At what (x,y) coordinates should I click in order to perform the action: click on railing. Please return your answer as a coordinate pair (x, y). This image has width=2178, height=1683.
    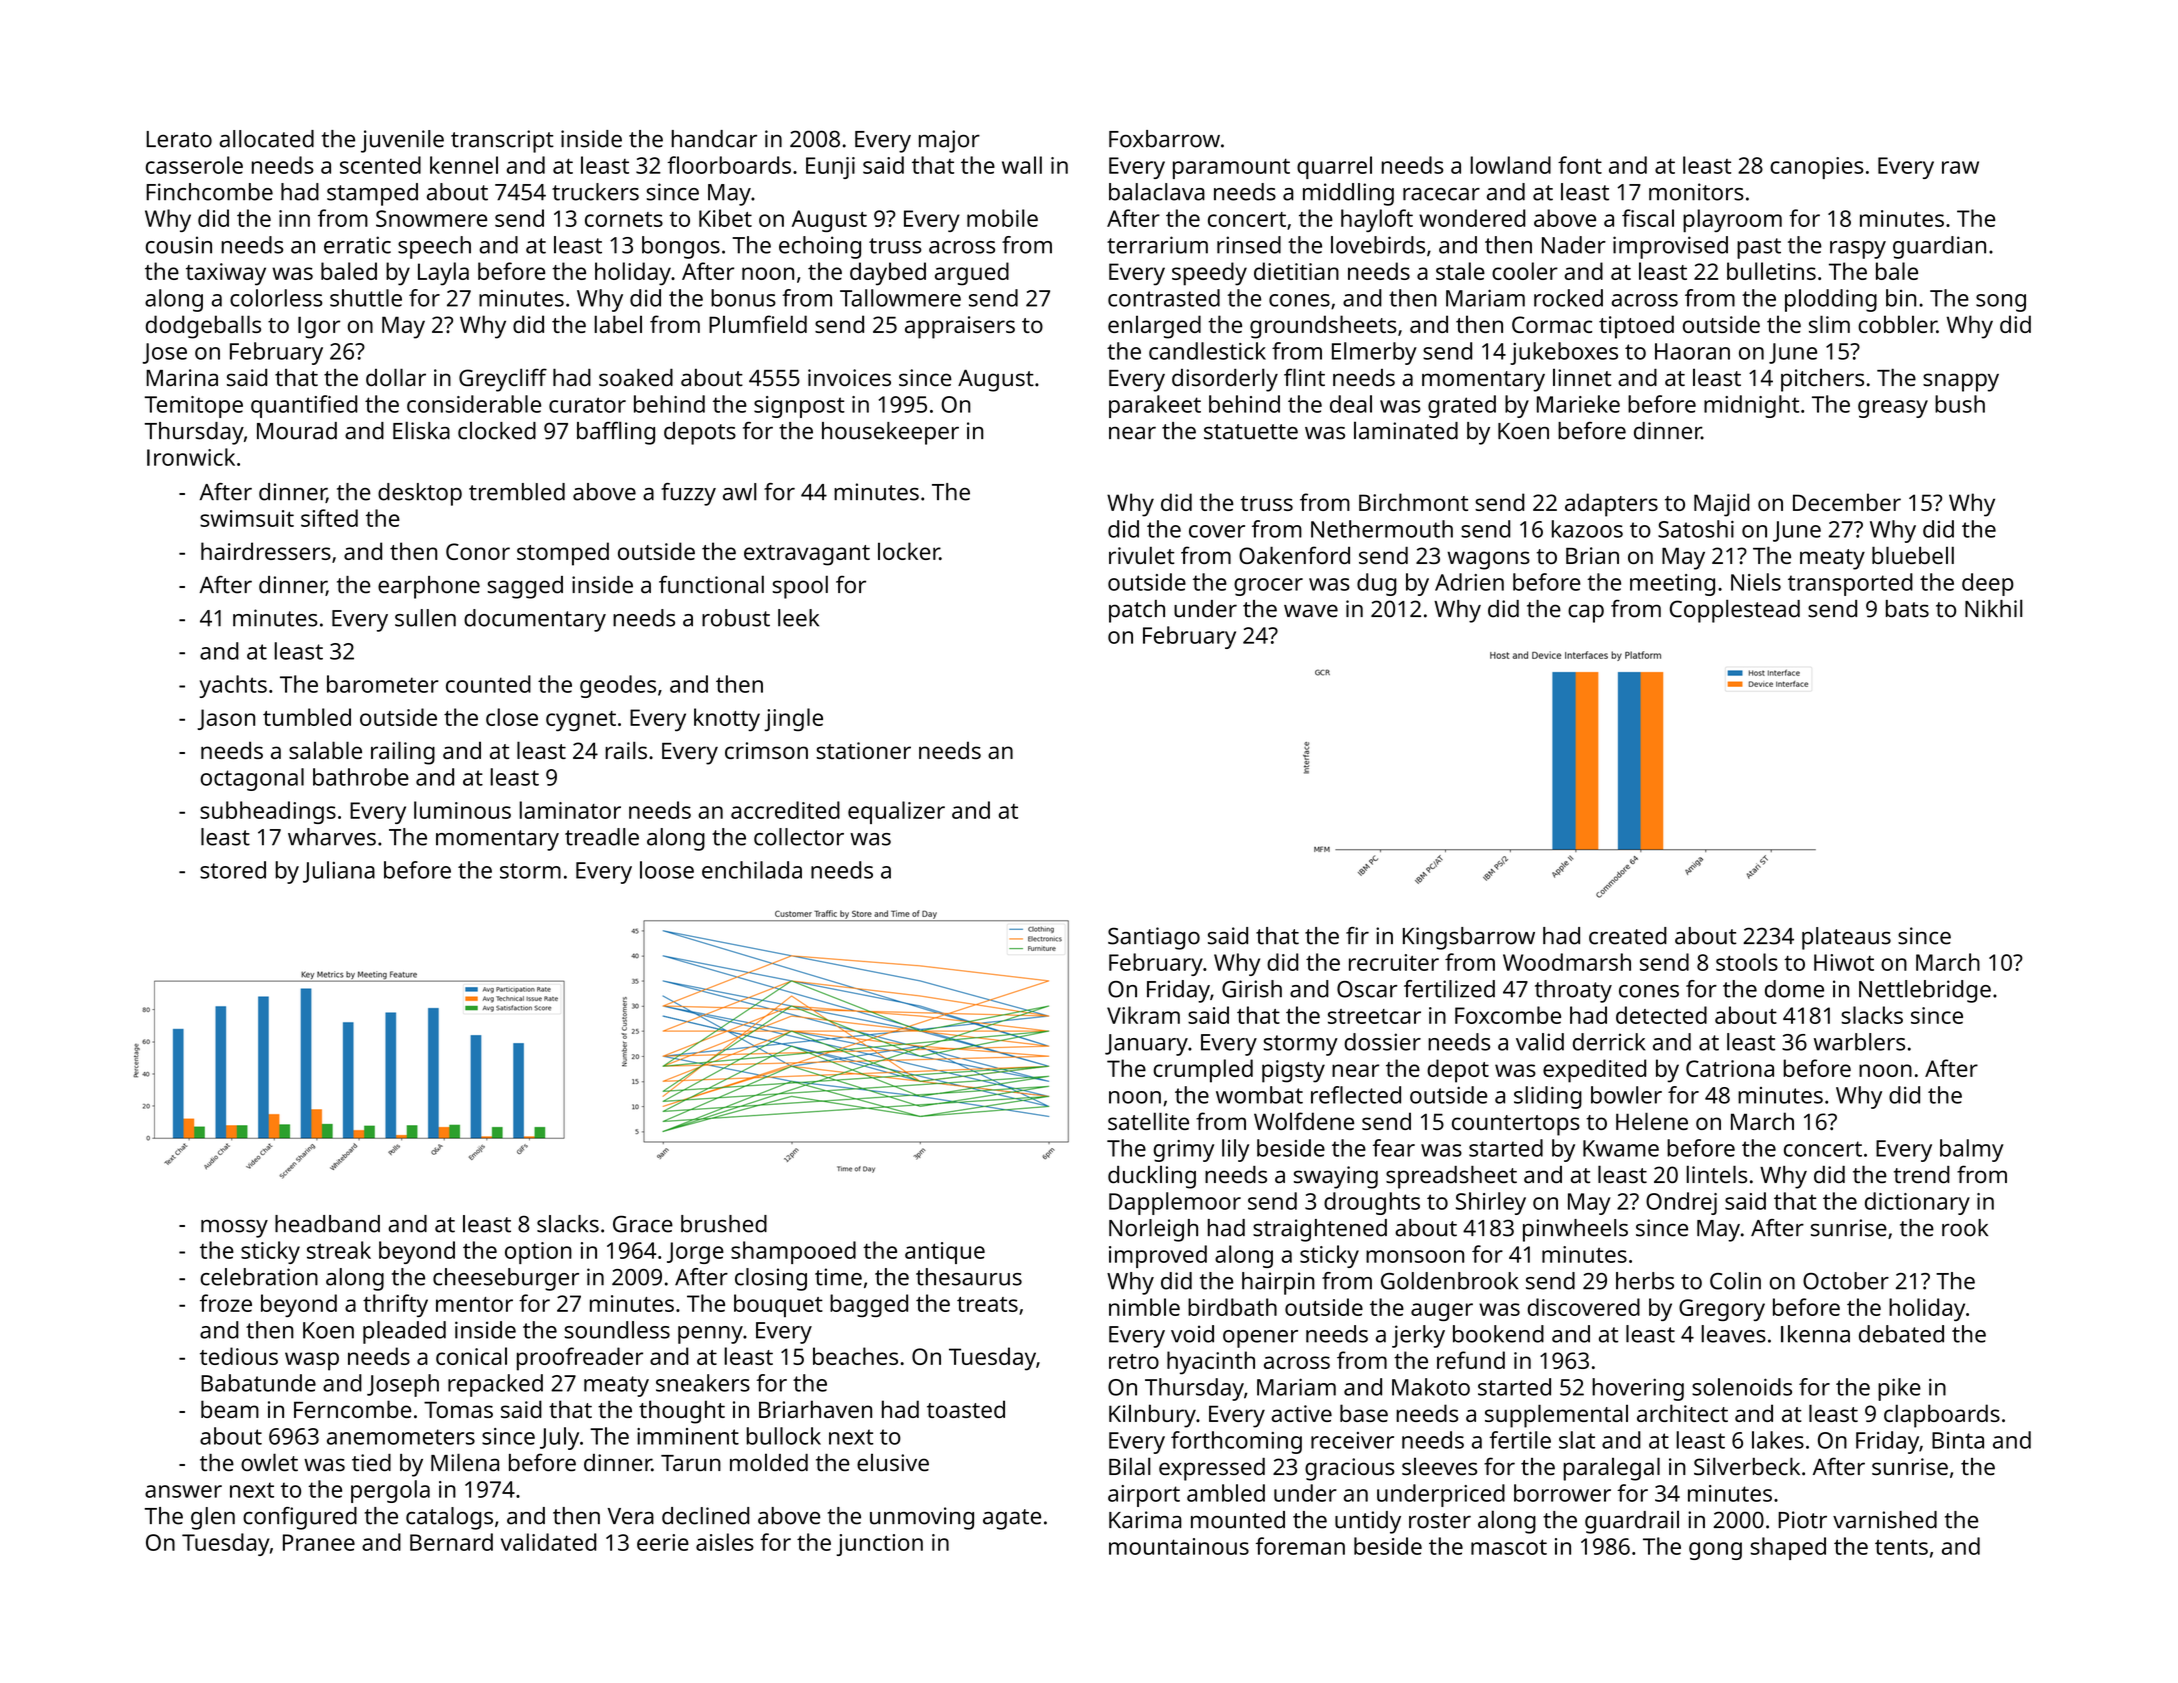
    Looking at the image, I should click on (403, 753).
